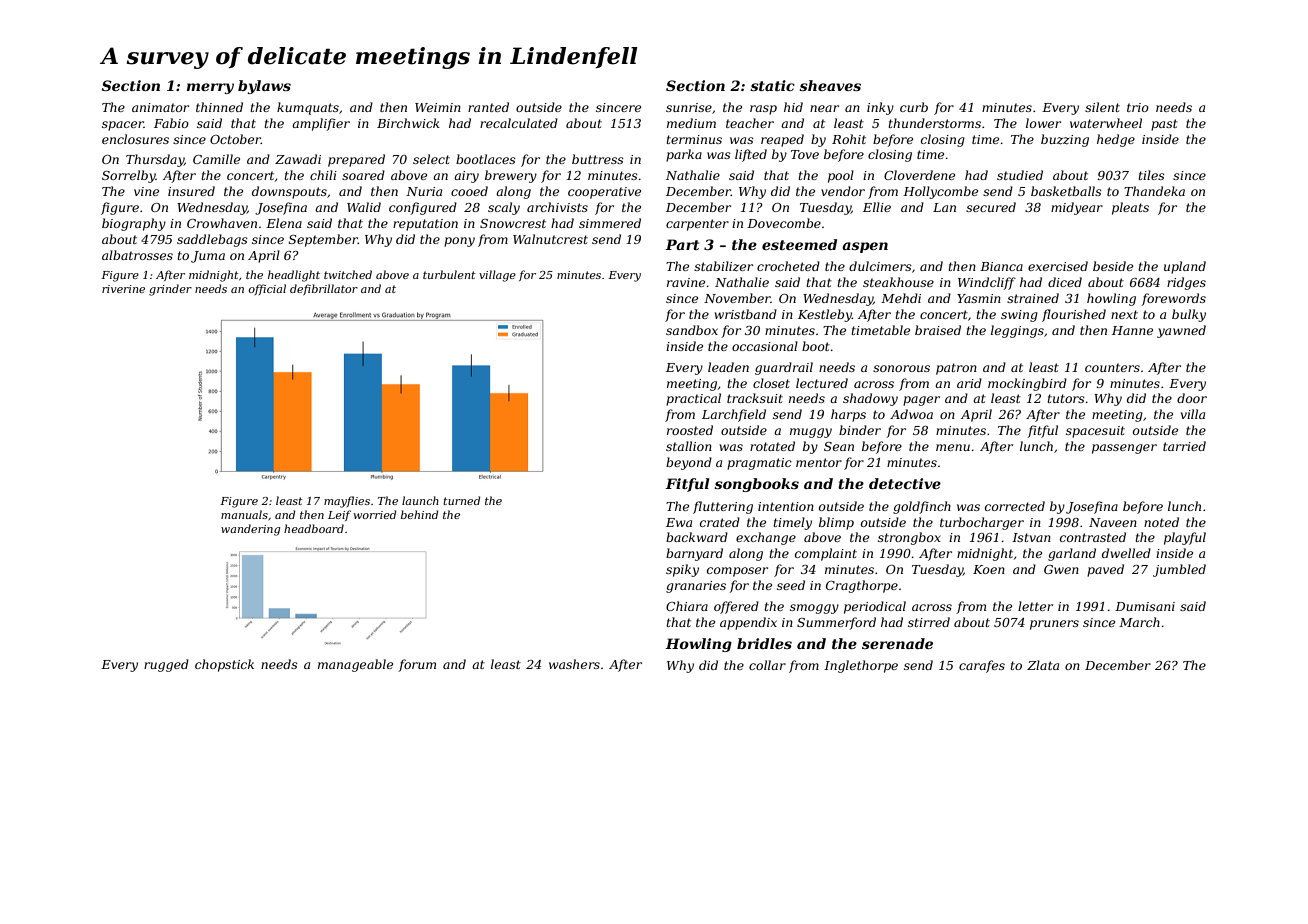 The height and width of the screenshot is (924, 1308). Describe the element at coordinates (1151, 175) in the screenshot. I see `tiles` at that location.
